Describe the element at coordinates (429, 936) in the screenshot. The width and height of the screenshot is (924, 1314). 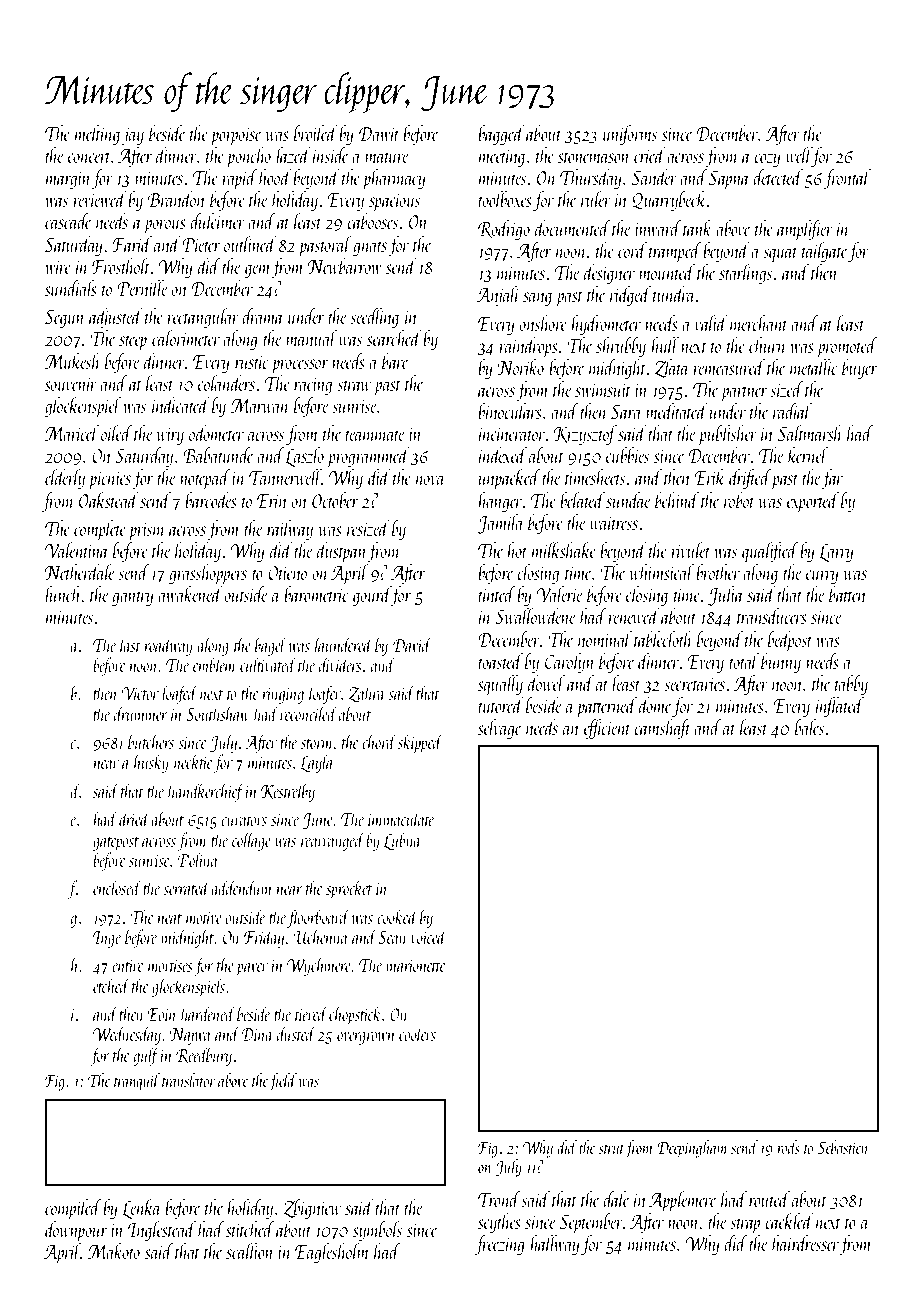
I see `voiced` at that location.
